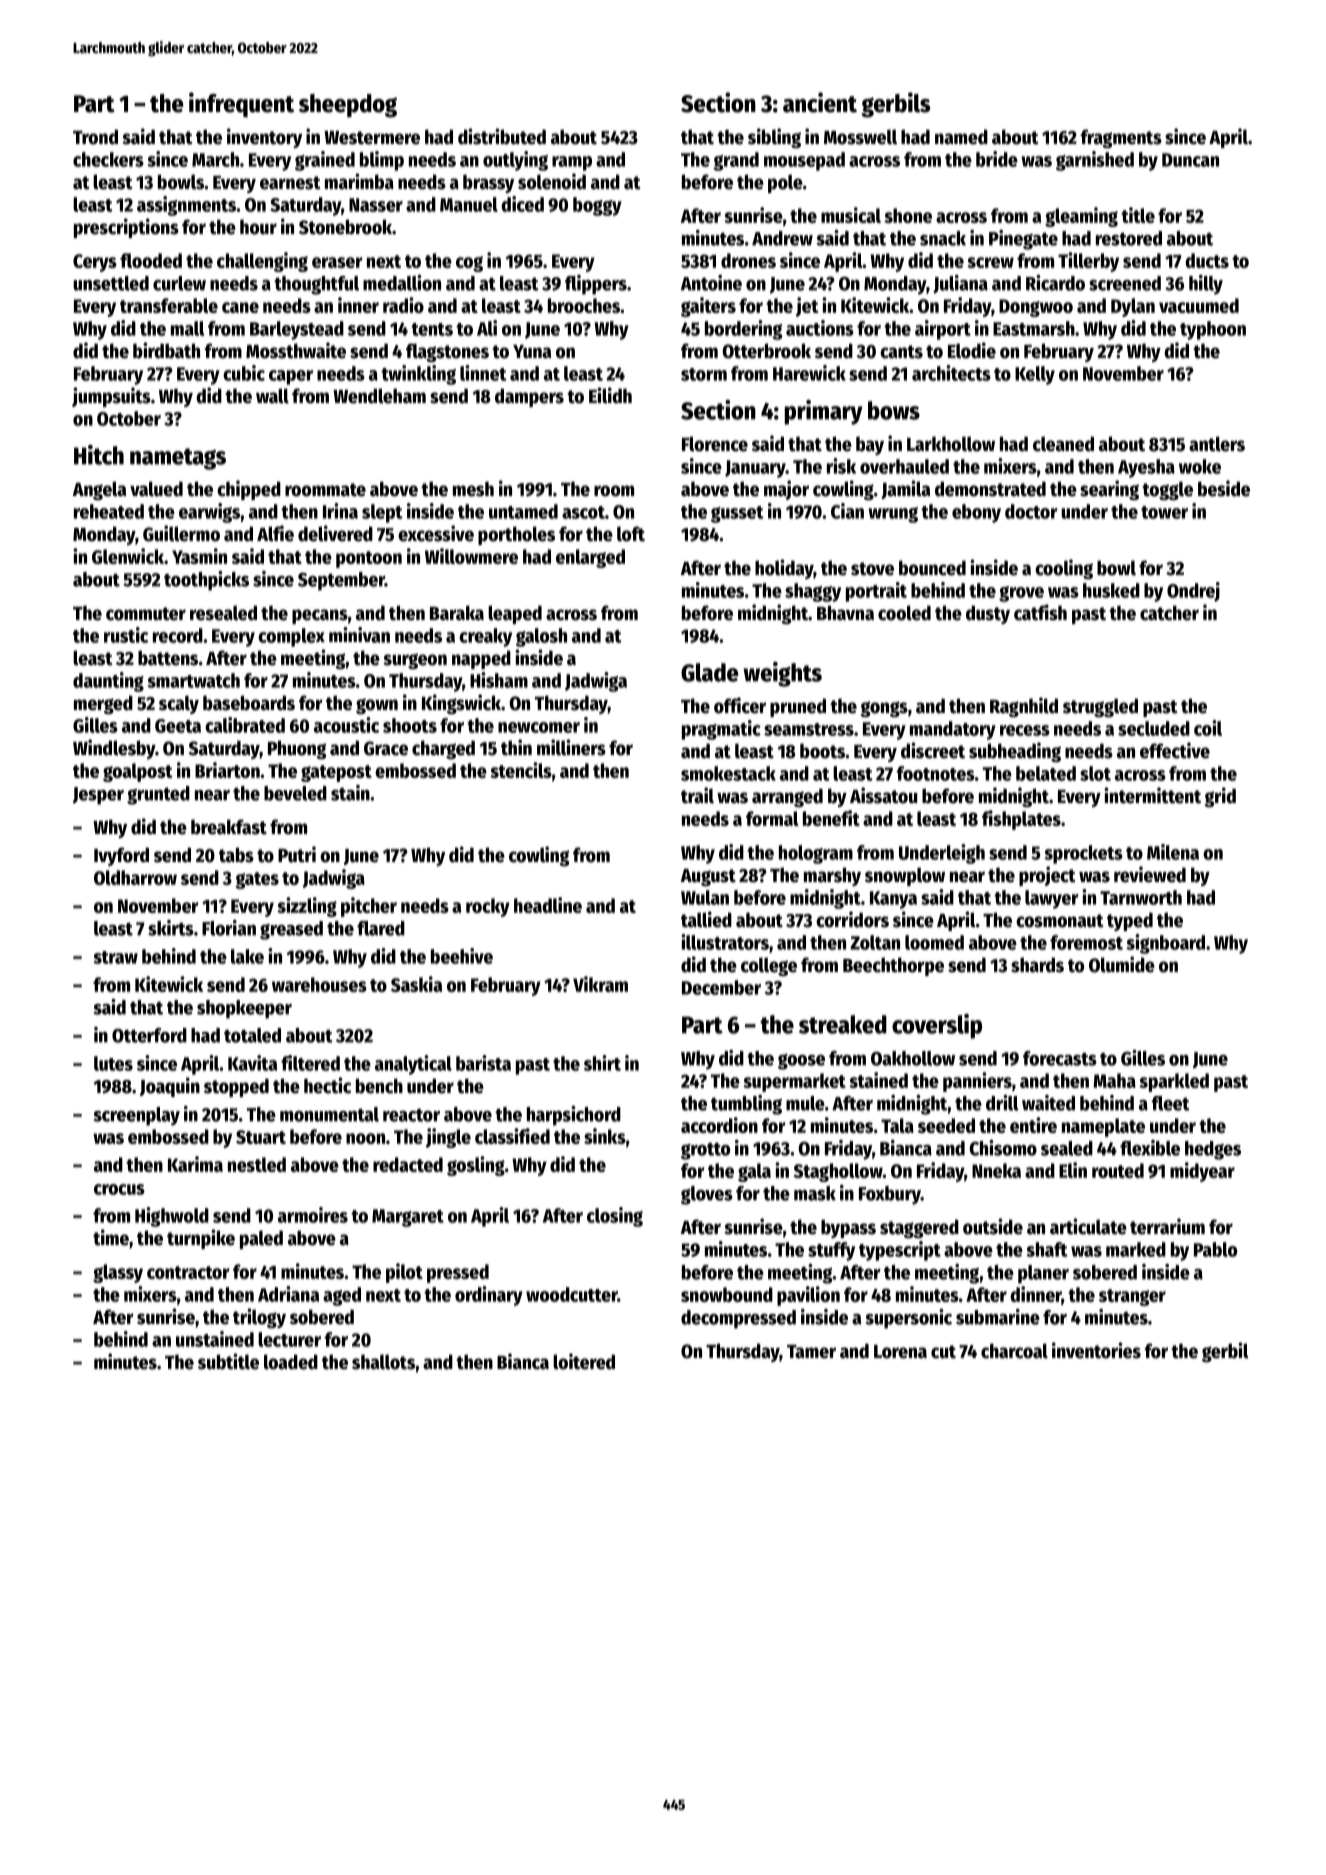  What do you see at coordinates (320, 616) in the document?
I see `pecans` at bounding box center [320, 616].
